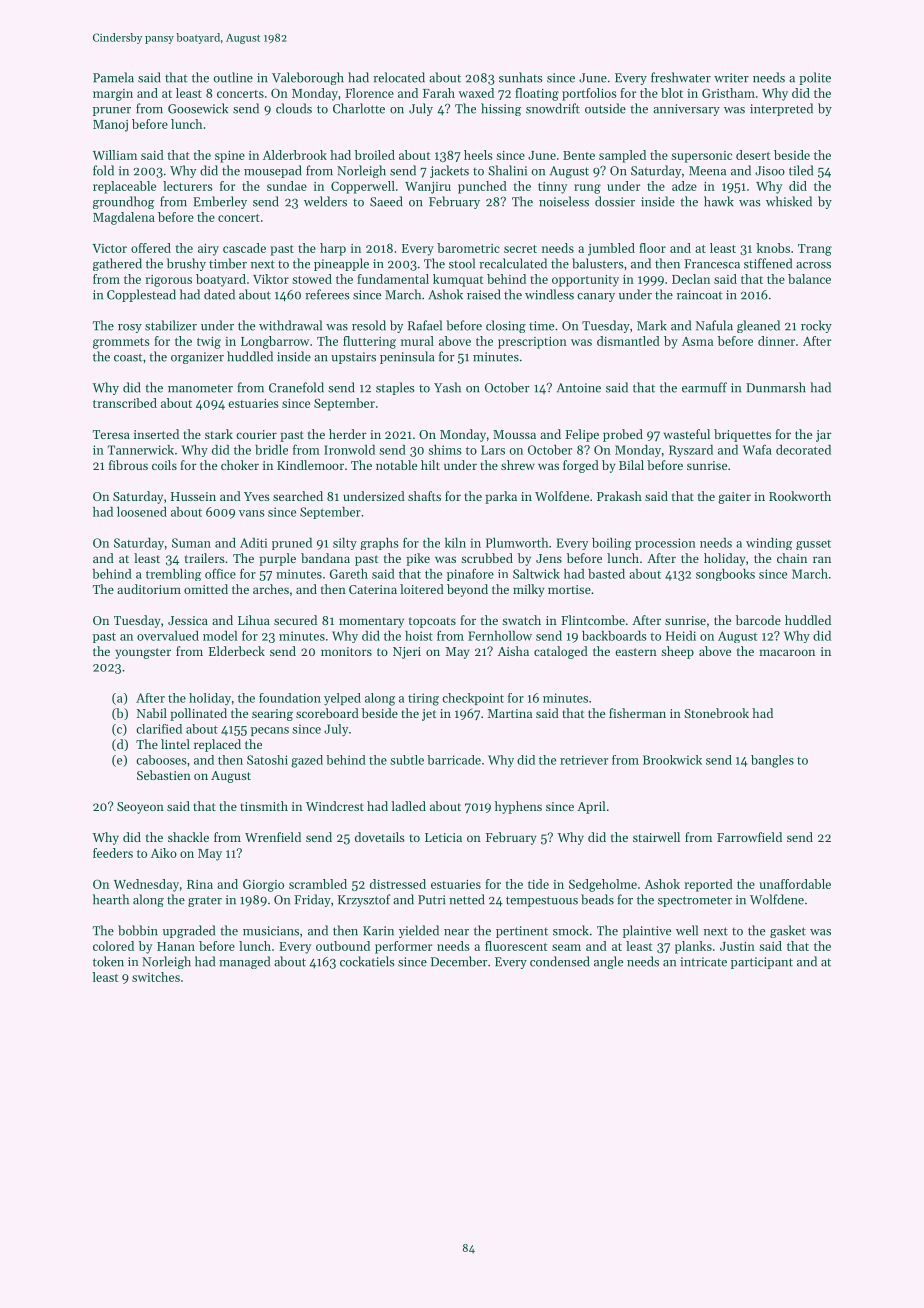 The width and height of the screenshot is (924, 1308). Describe the element at coordinates (714, 325) in the screenshot. I see `Nafula` at that location.
